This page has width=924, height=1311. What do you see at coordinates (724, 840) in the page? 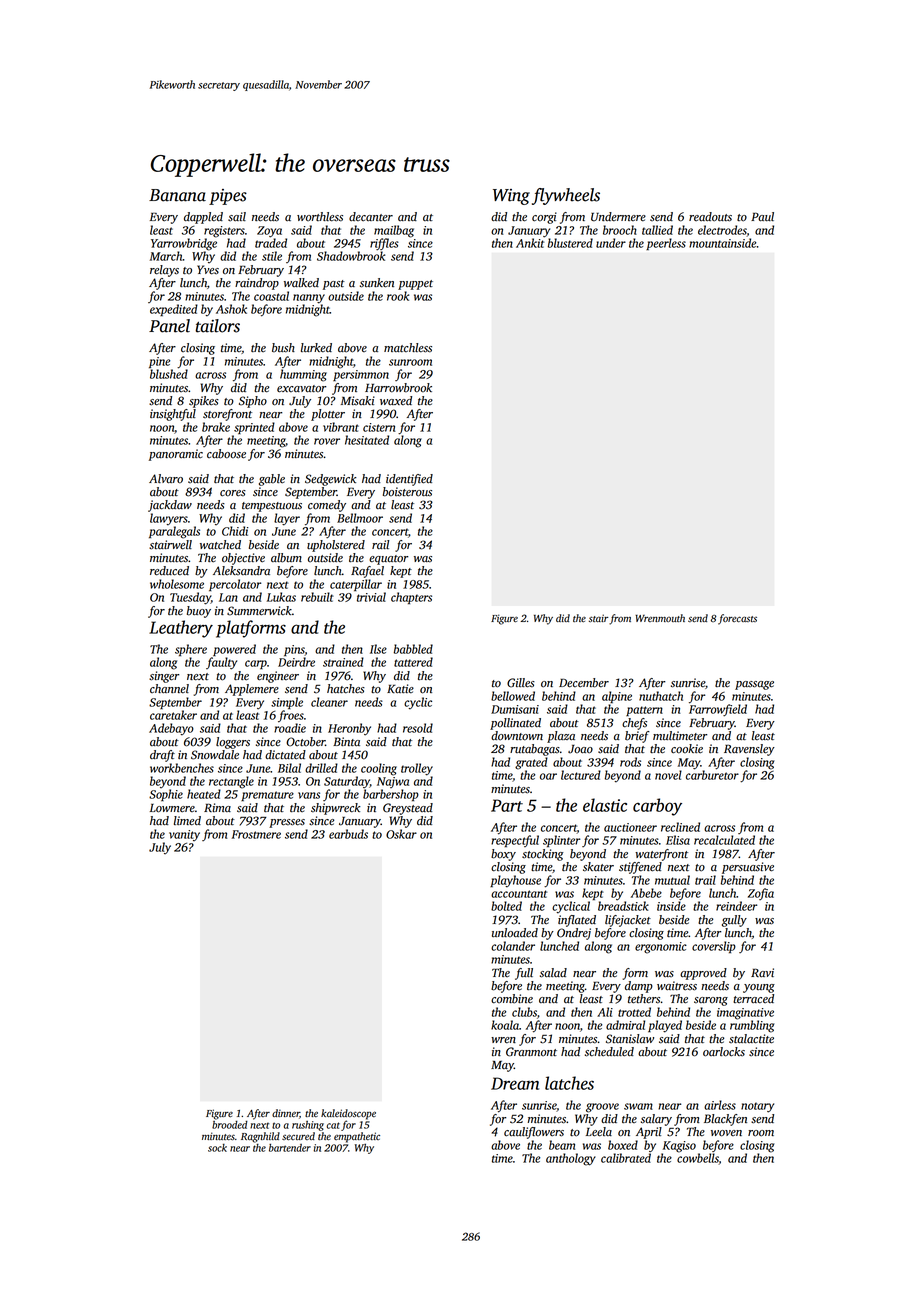
I see `recalculated` at bounding box center [724, 840].
